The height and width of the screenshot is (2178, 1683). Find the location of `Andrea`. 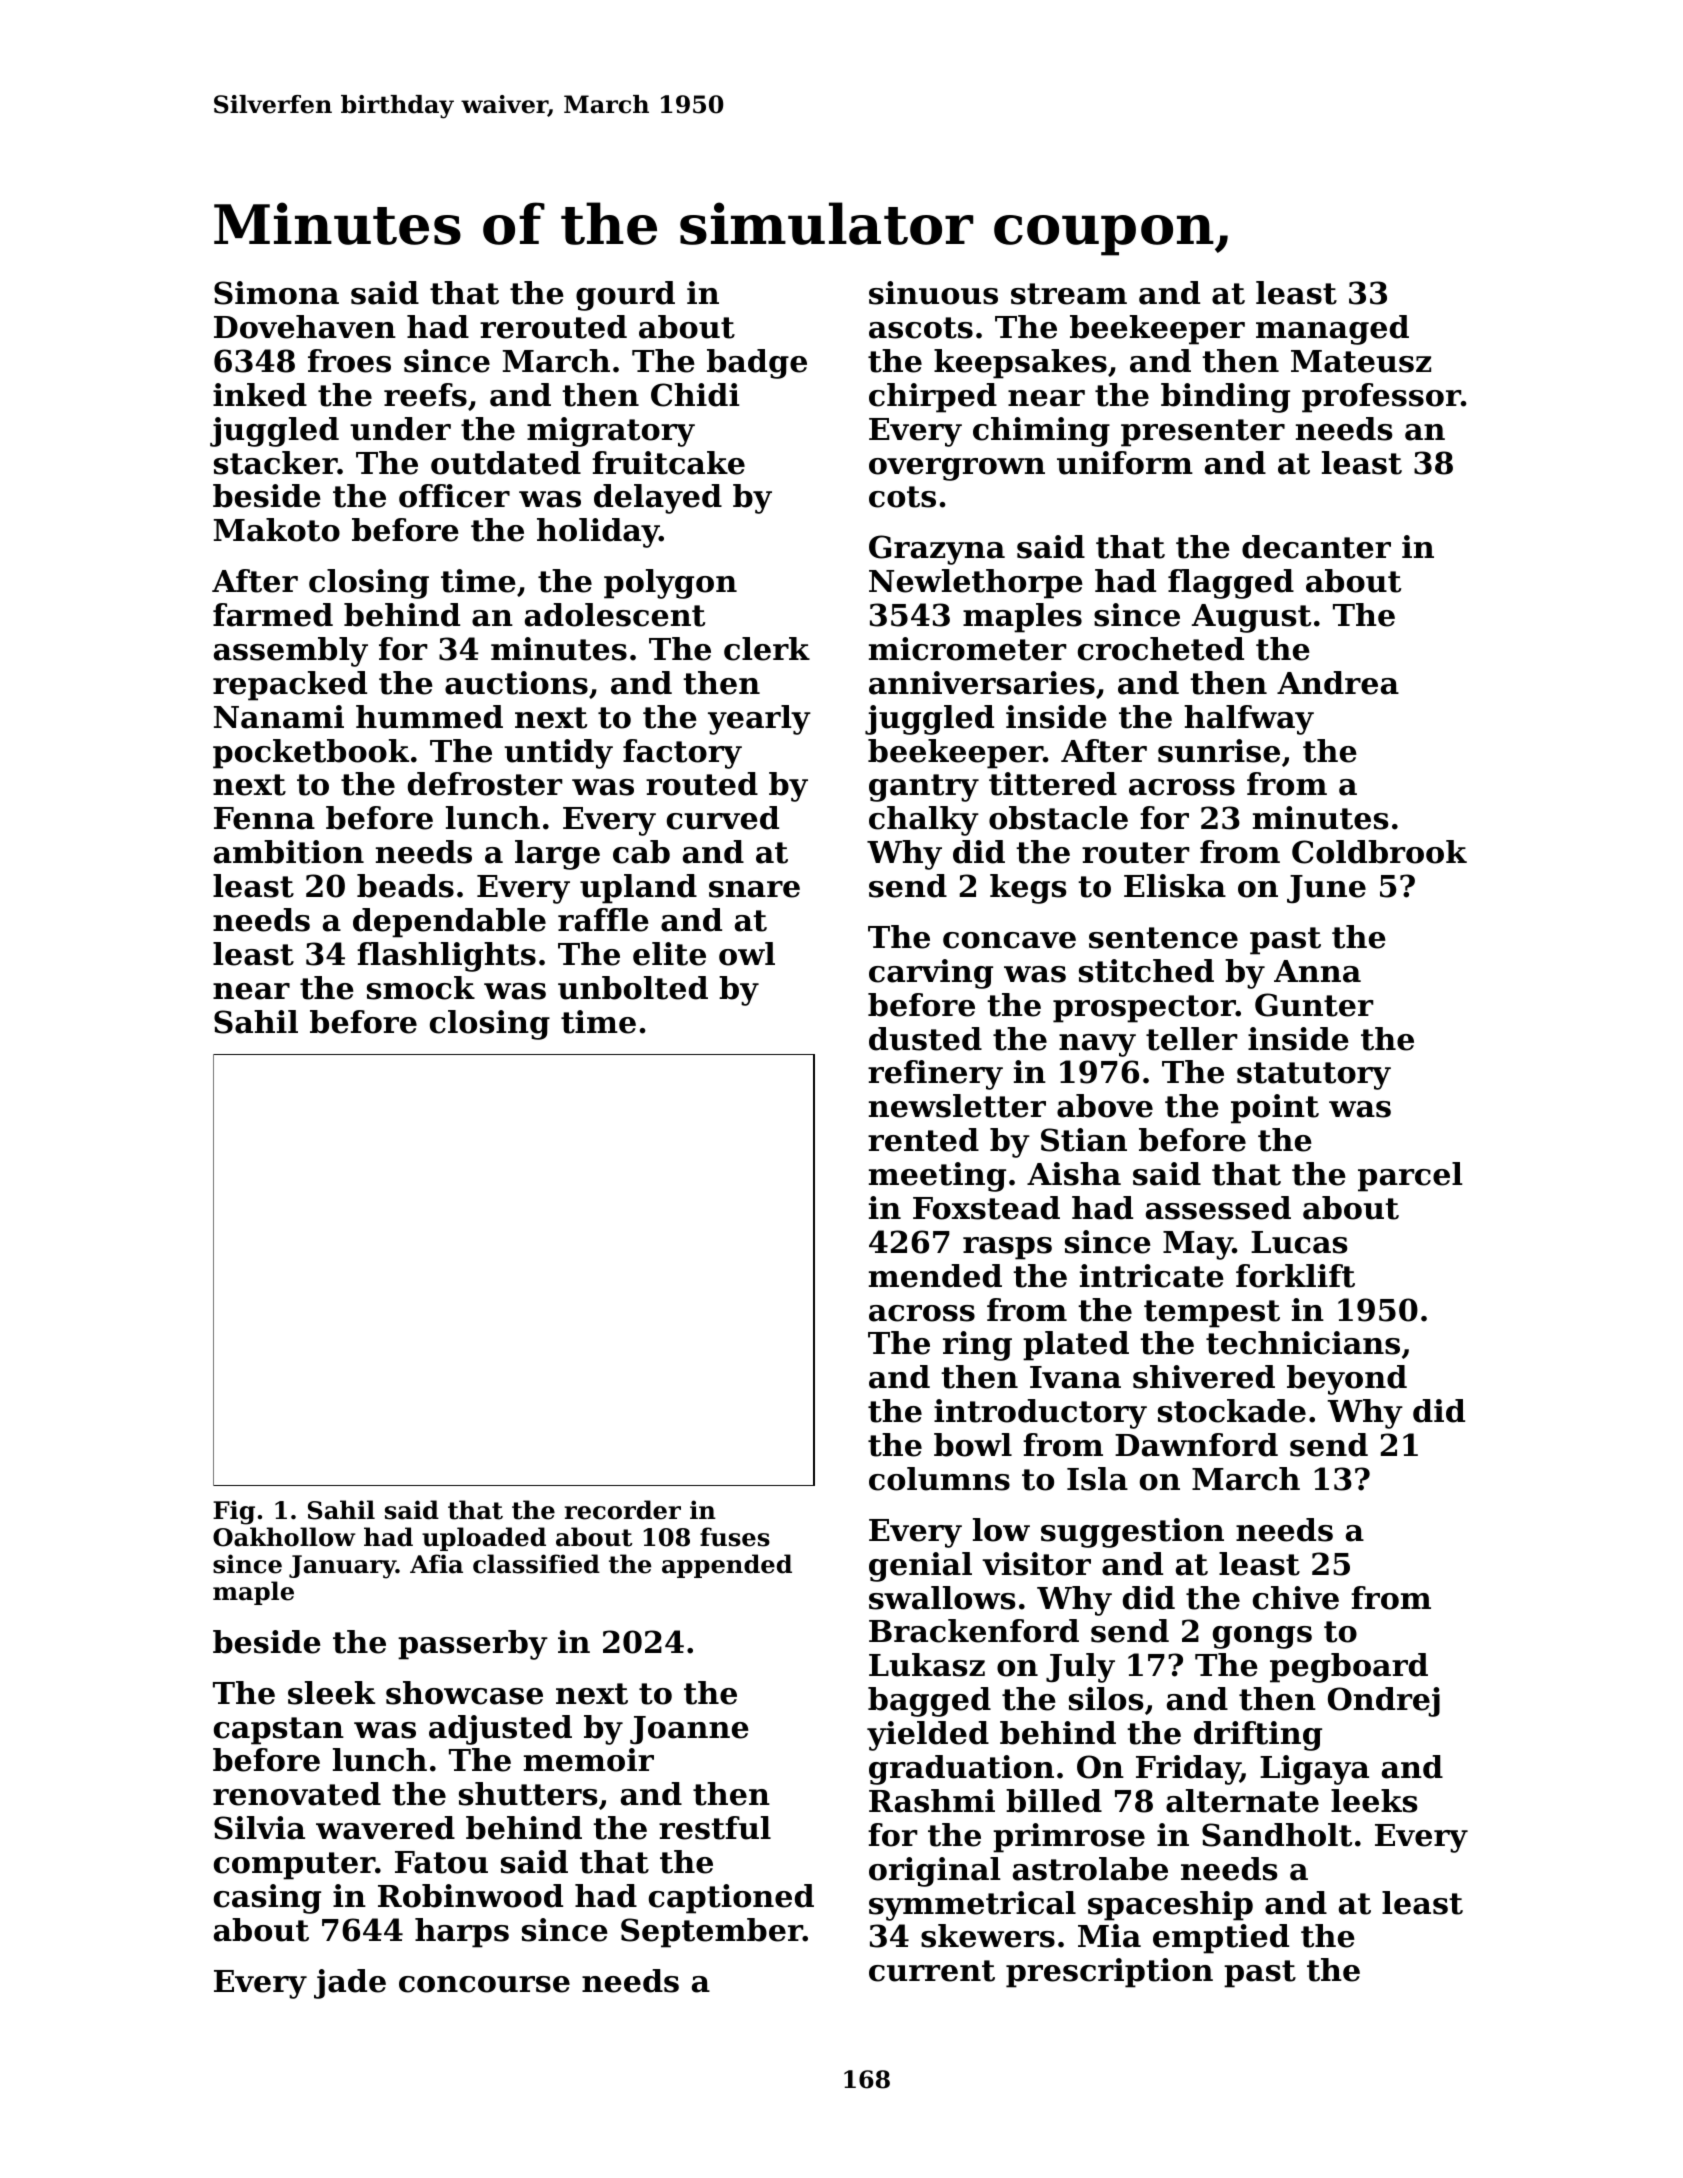

Andrea is located at coordinates (1338, 683).
